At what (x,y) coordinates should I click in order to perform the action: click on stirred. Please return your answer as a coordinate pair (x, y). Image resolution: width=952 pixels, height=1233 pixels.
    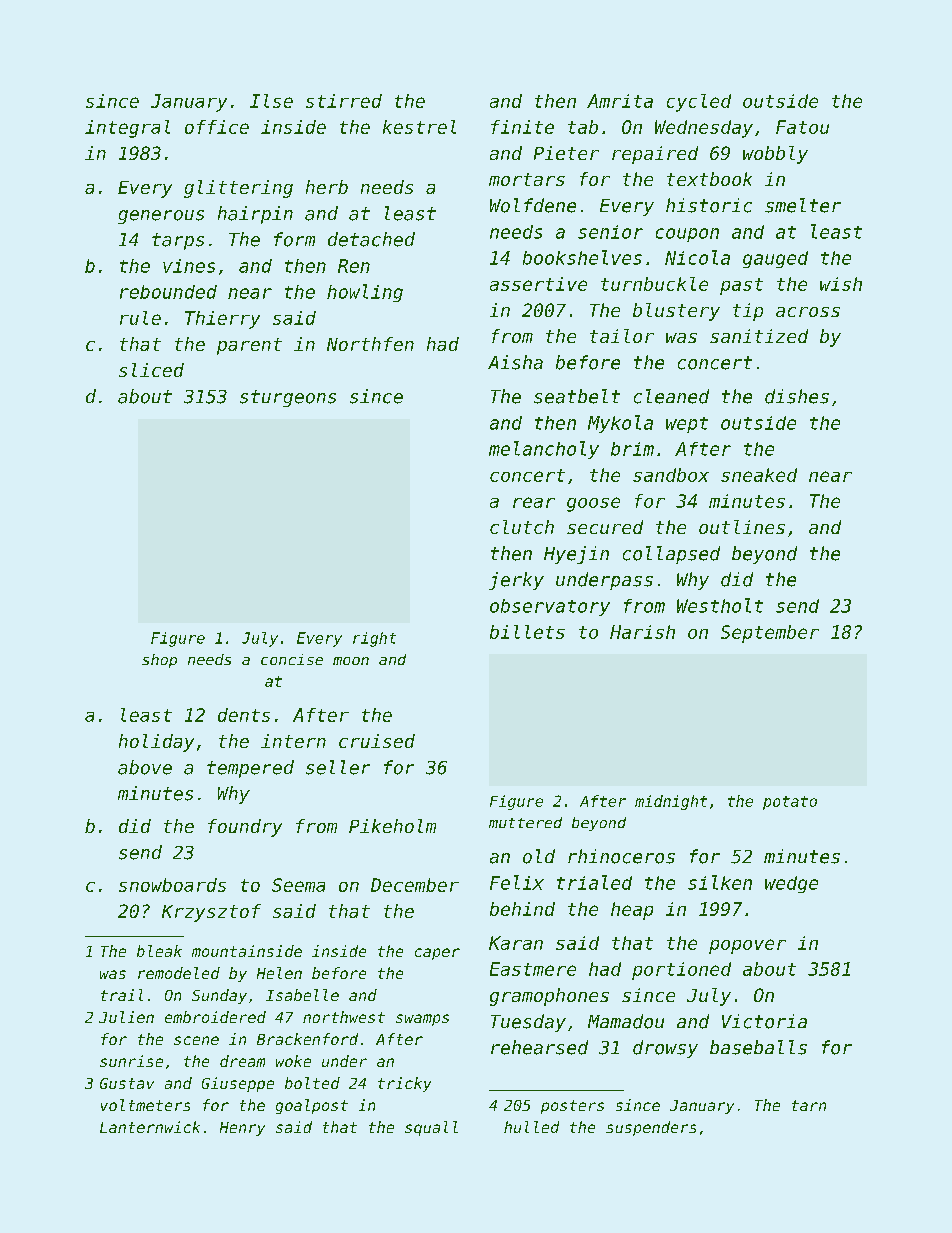
    Looking at the image, I should click on (344, 101).
